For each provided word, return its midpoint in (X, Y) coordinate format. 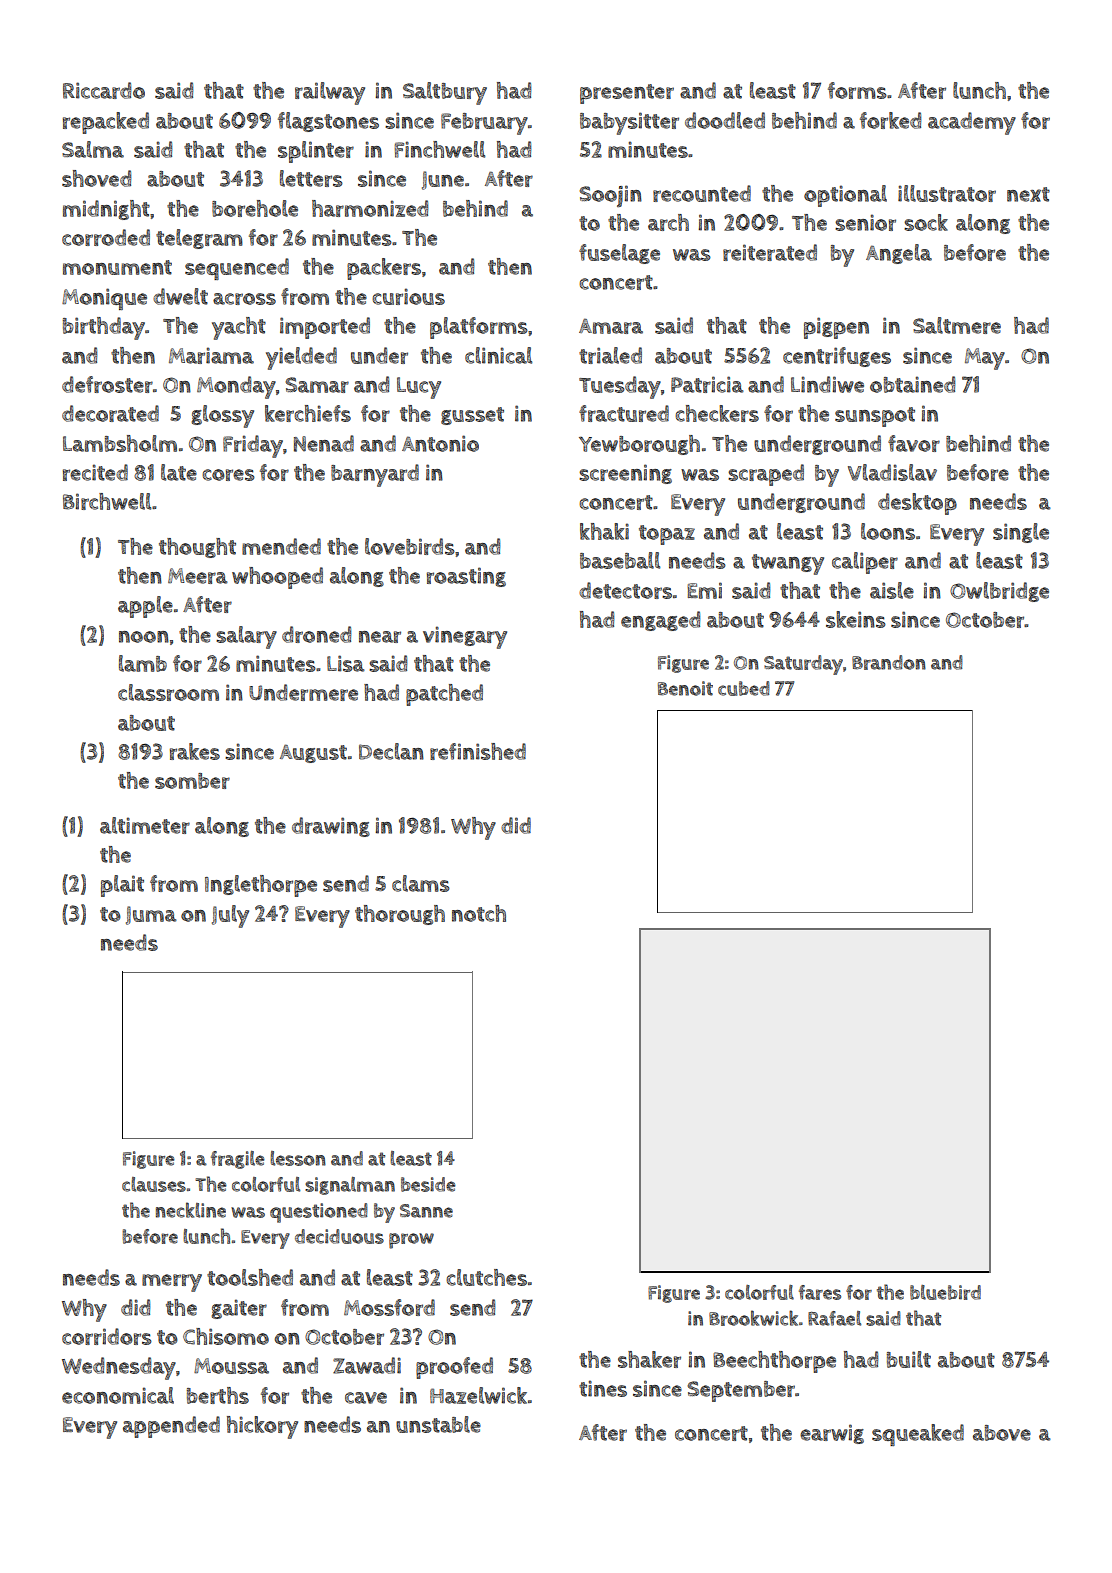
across (244, 299)
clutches (486, 1277)
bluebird (945, 1292)
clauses (154, 1184)
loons (888, 531)
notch (479, 913)
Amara (611, 326)
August (313, 753)
